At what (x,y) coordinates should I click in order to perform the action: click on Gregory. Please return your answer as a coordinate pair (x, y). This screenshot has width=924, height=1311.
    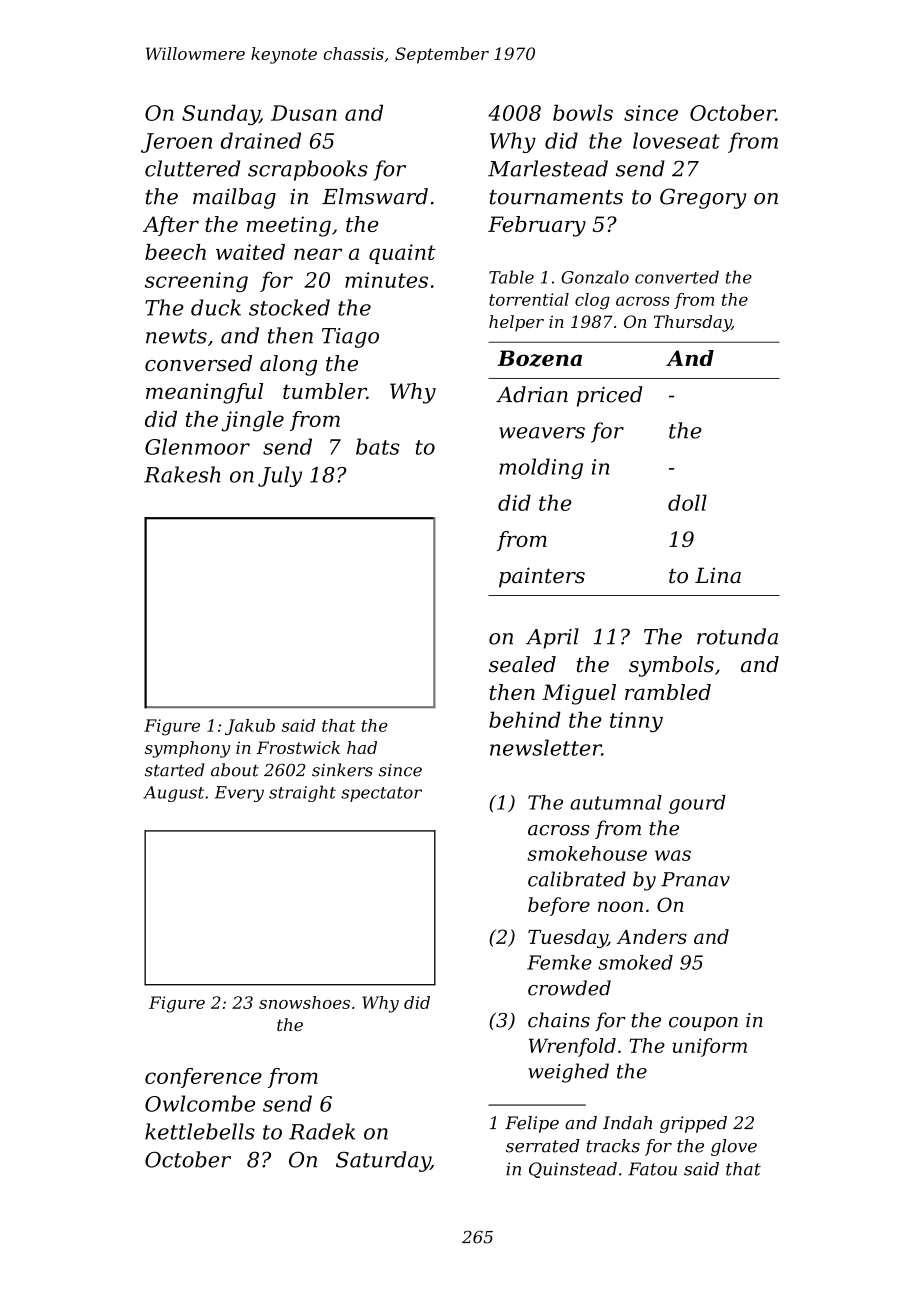
    Looking at the image, I should click on (703, 198).
